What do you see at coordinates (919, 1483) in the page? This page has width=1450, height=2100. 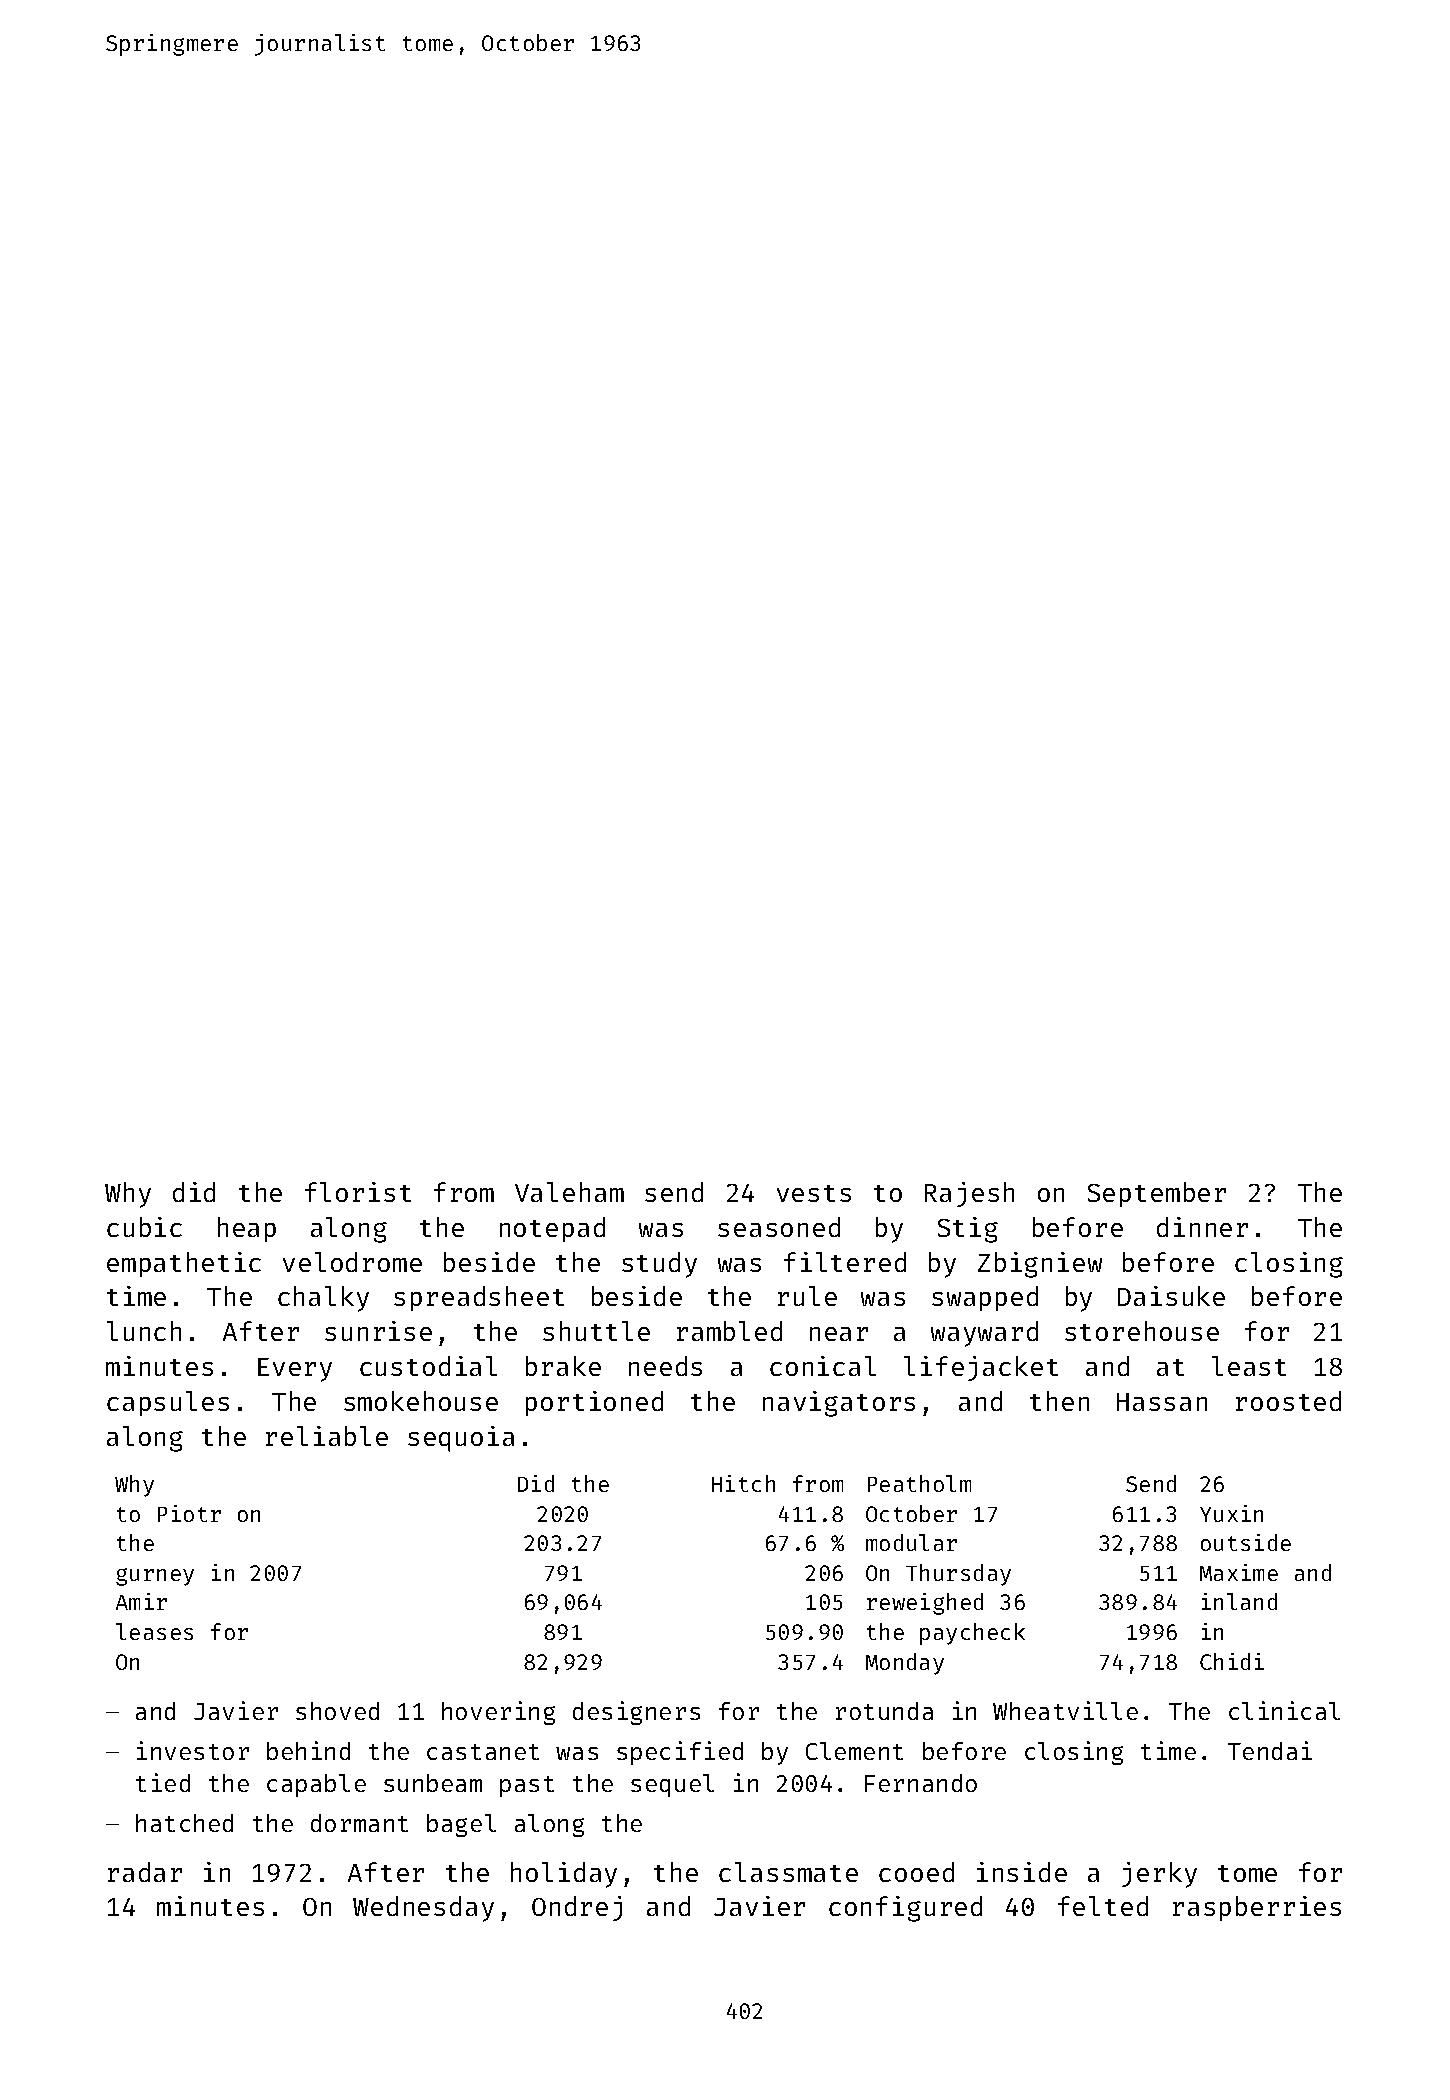 I see `Peatholm` at bounding box center [919, 1483].
